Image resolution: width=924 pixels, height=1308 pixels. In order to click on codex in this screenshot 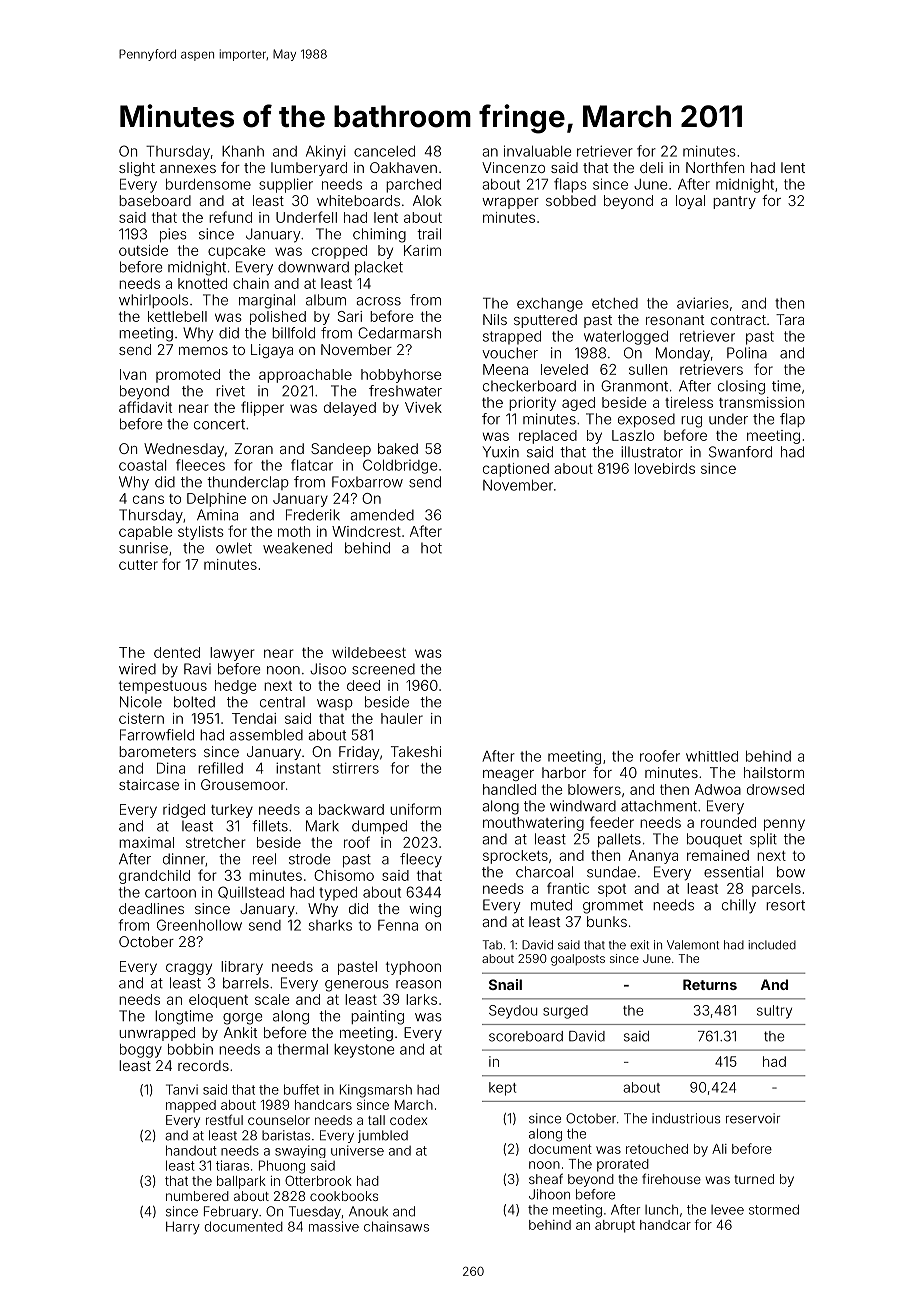, I will do `click(408, 1120)`.
